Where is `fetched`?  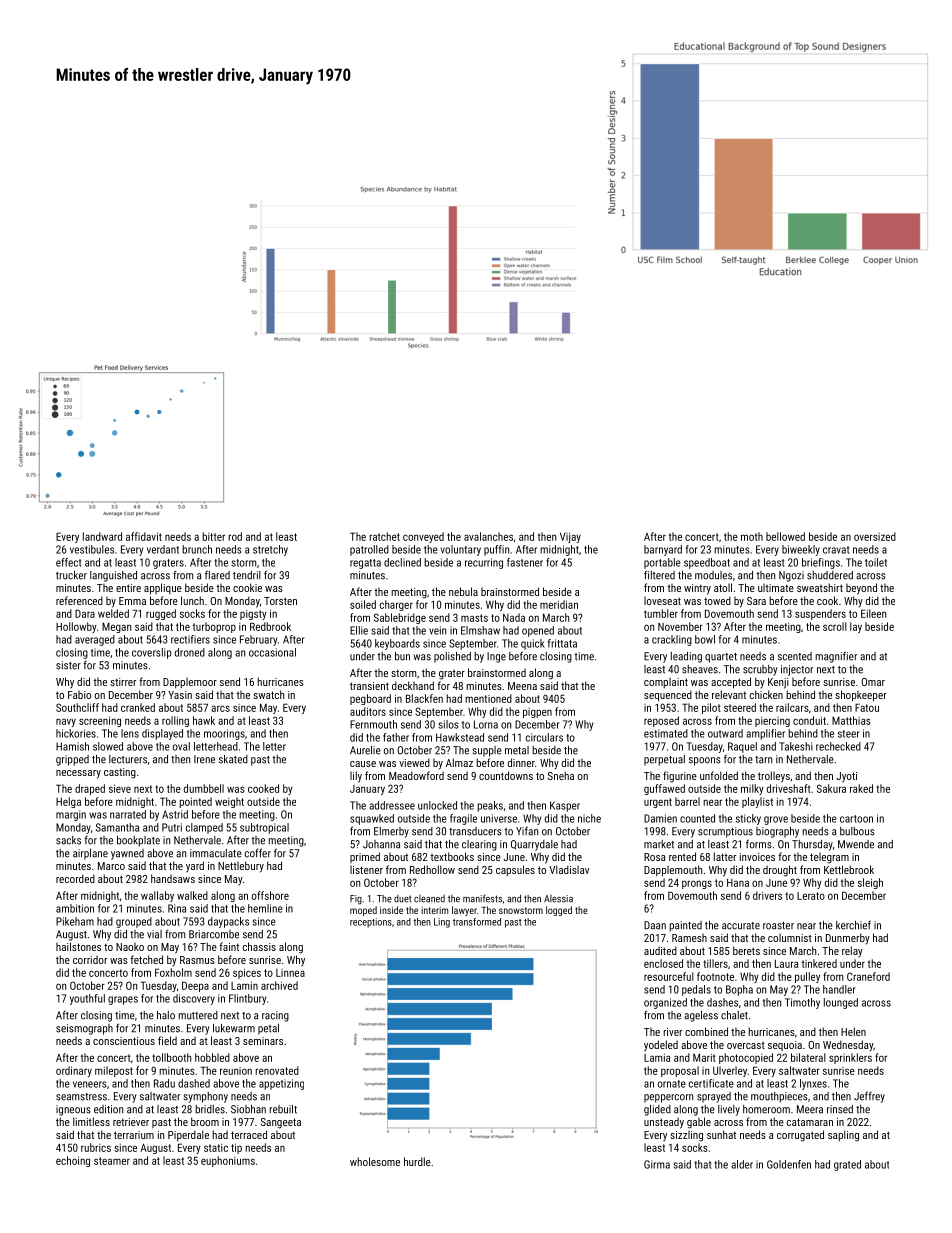 fetched is located at coordinates (146, 959).
